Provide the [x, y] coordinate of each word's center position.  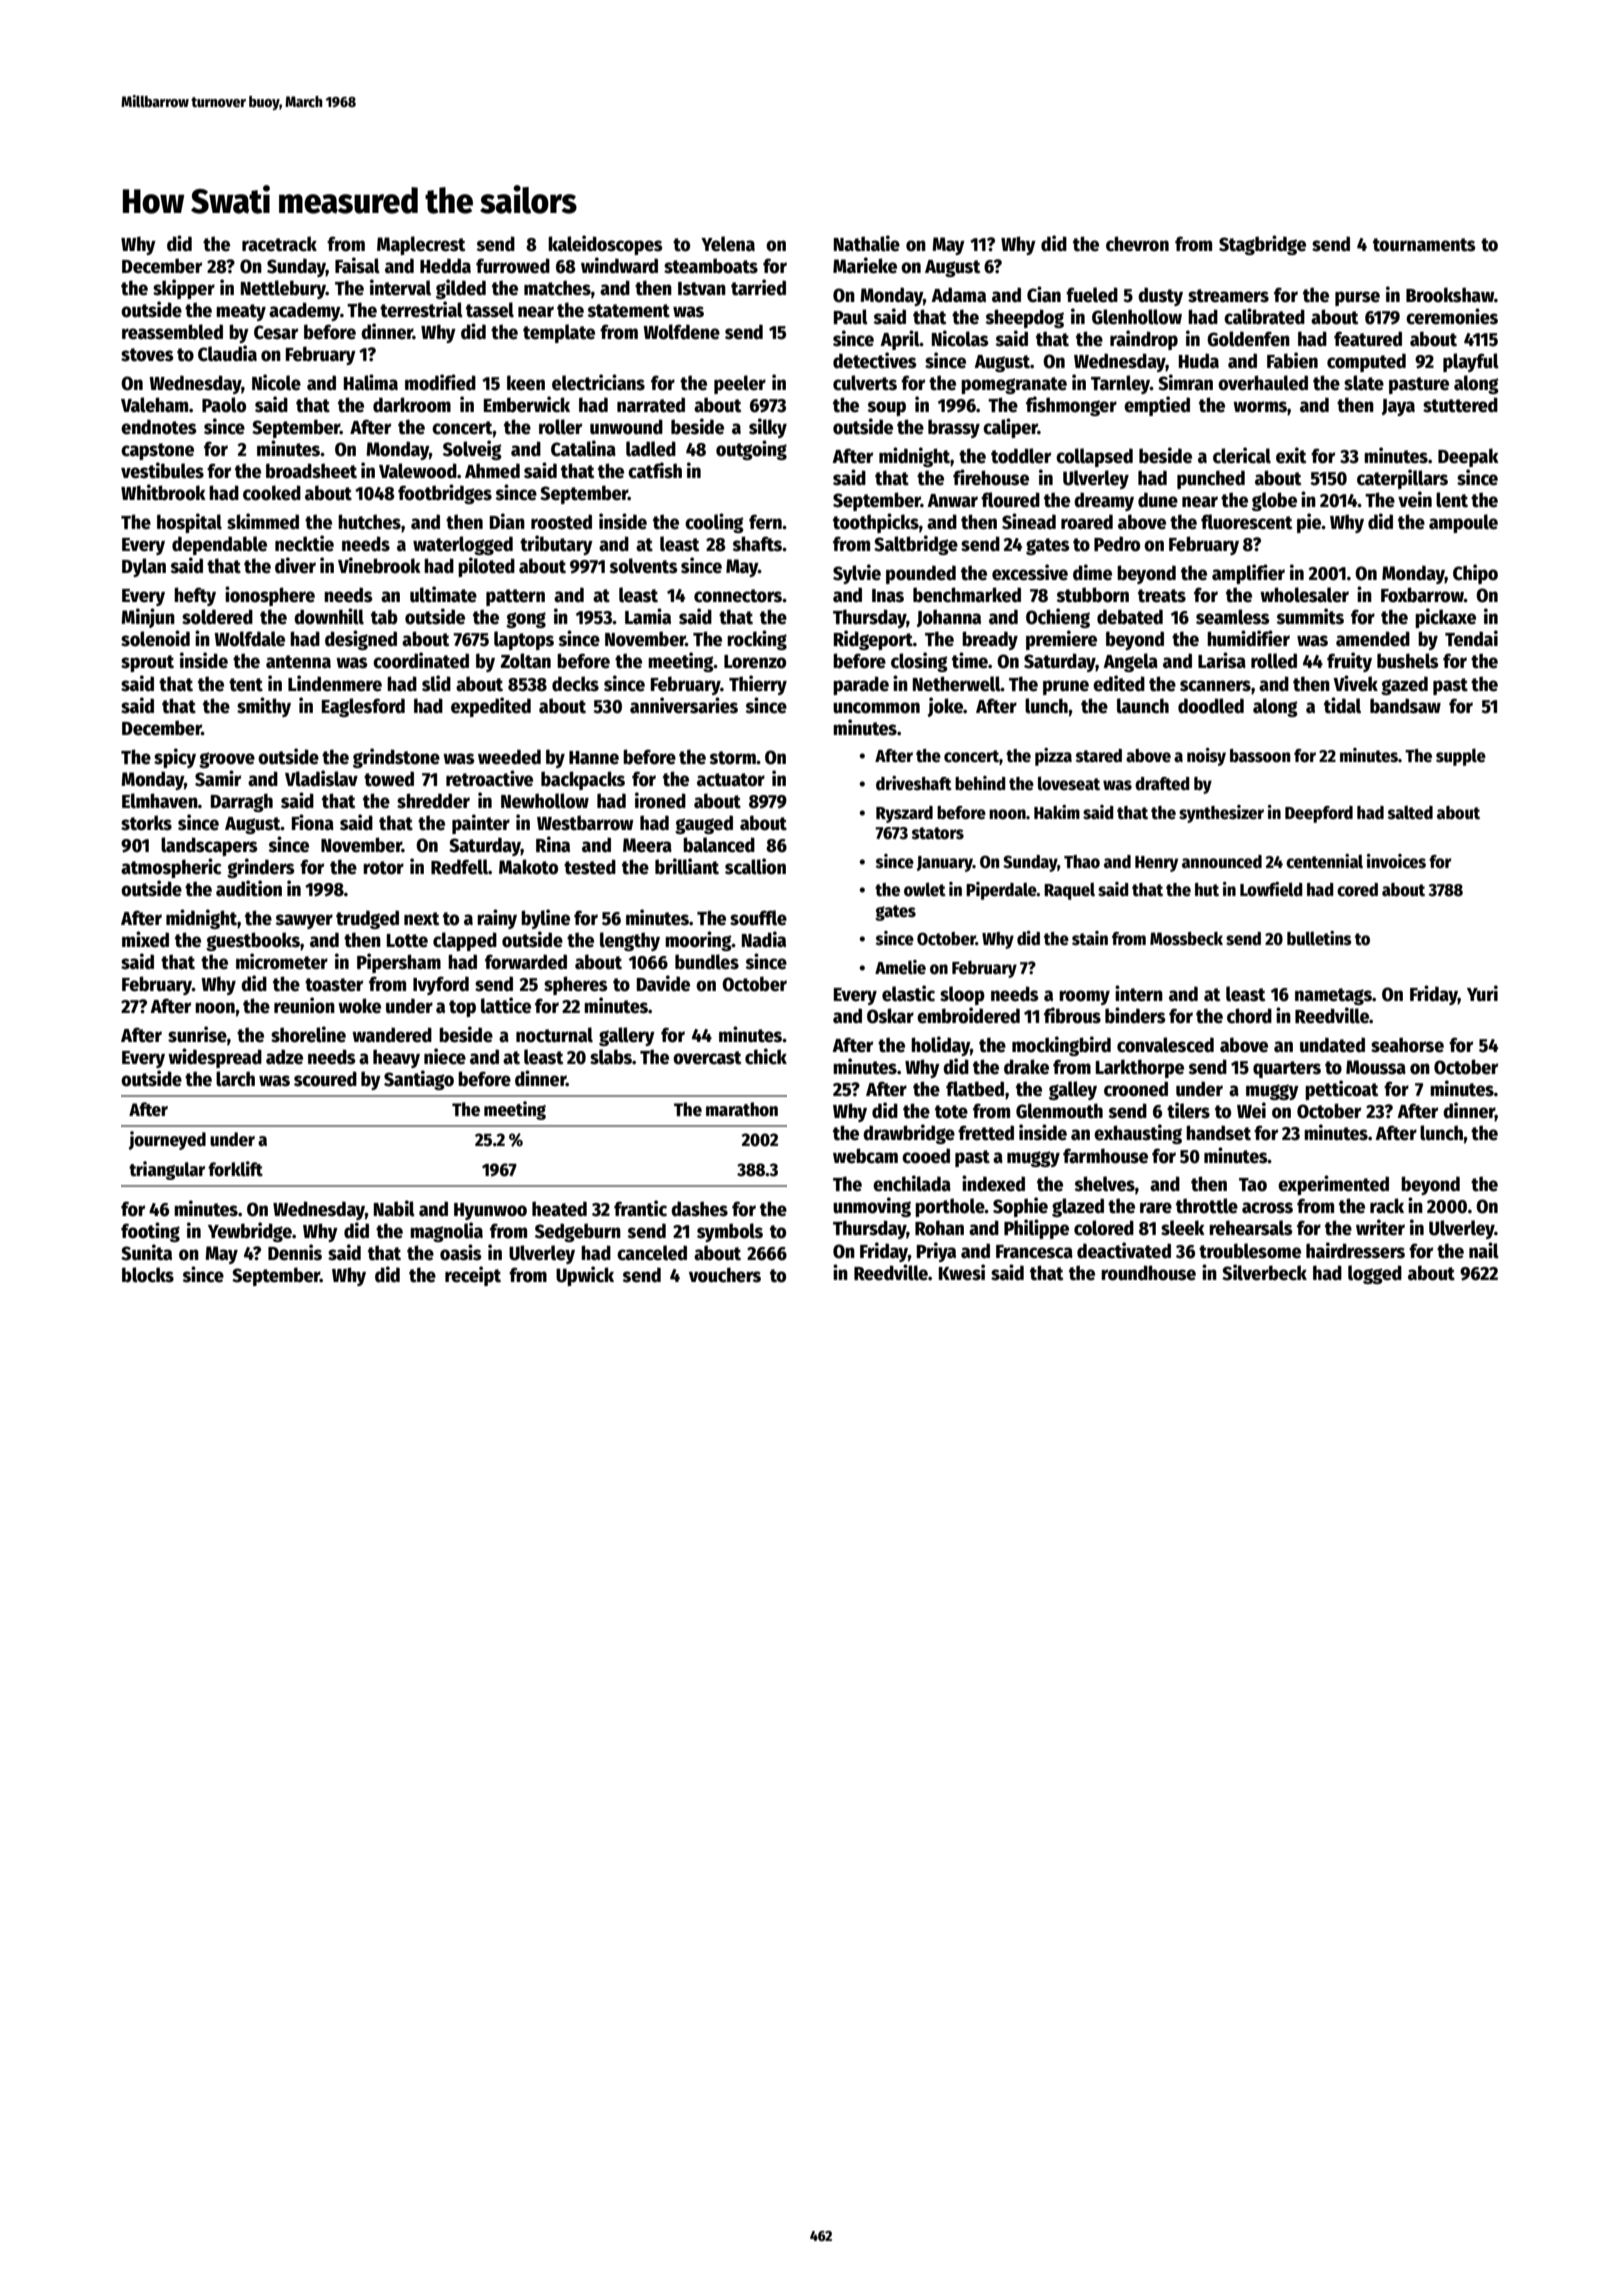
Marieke [865, 265]
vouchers [725, 1275]
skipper [184, 289]
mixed [145, 939]
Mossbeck [1186, 939]
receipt [473, 1276]
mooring [698, 941]
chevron [1137, 244]
